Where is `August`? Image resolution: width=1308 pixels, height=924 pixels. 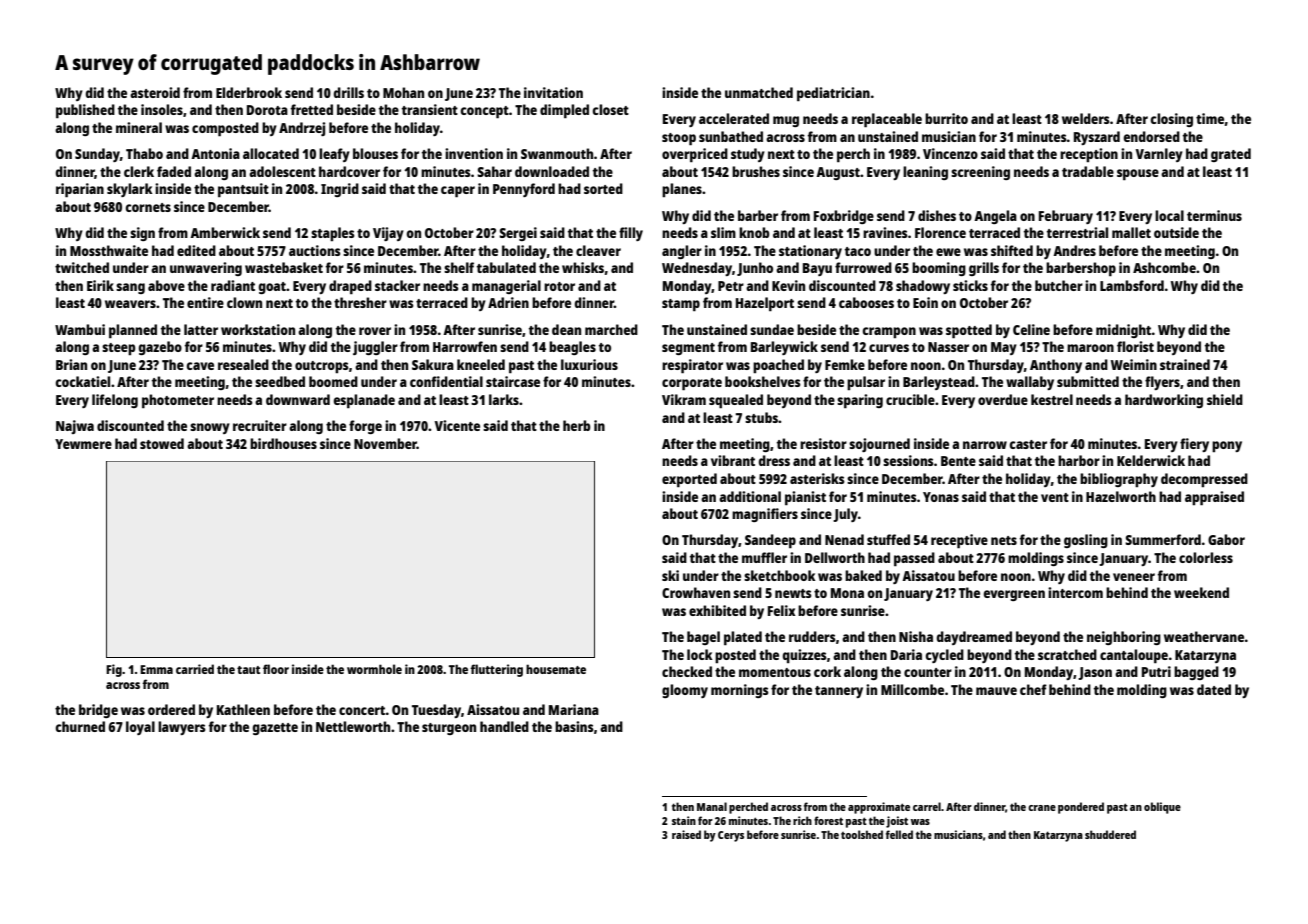
August is located at coordinates (838, 173).
